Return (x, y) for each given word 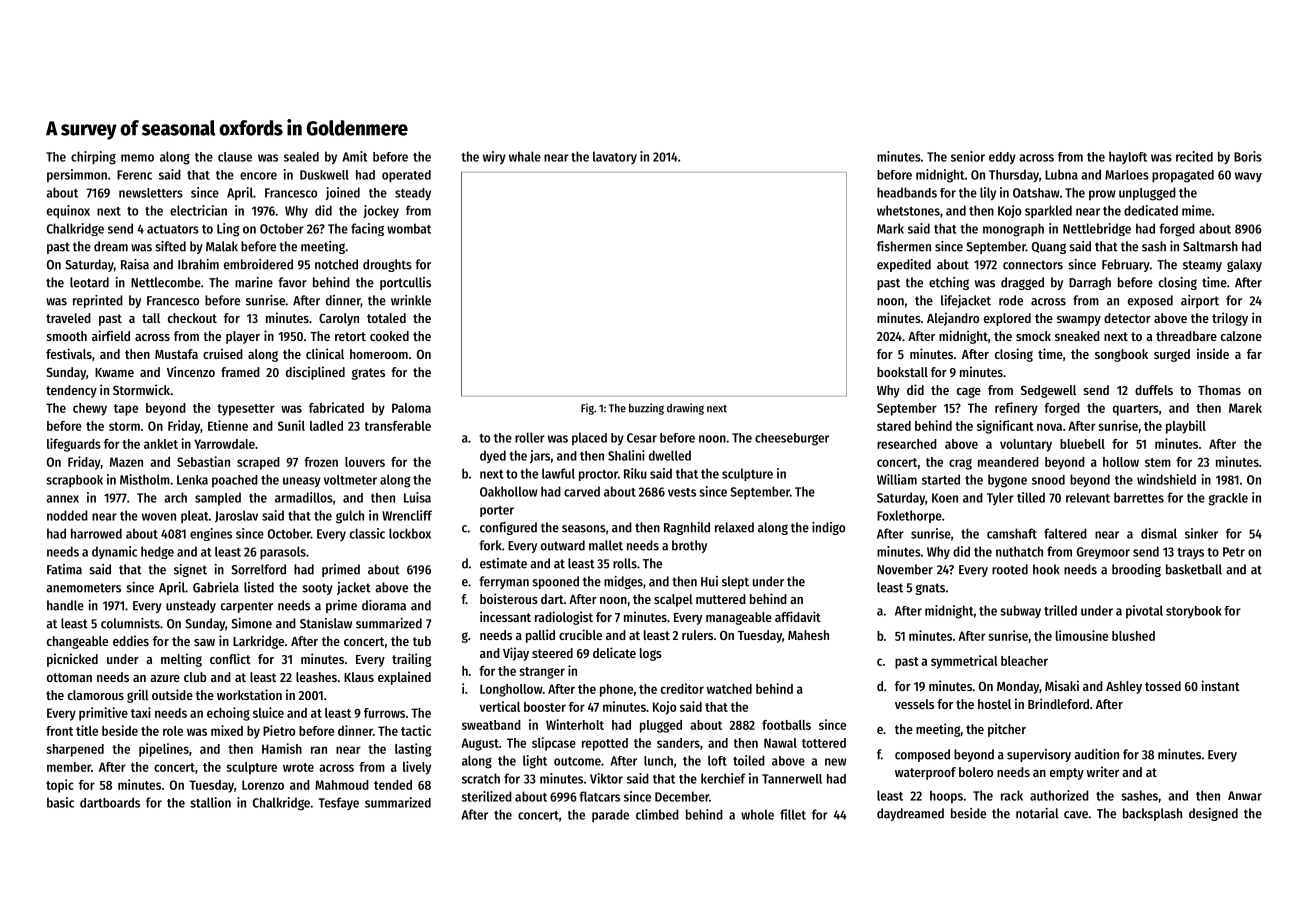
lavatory (615, 157)
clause (235, 157)
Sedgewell (1048, 391)
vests (682, 492)
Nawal (780, 743)
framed (240, 372)
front (59, 731)
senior (968, 156)
